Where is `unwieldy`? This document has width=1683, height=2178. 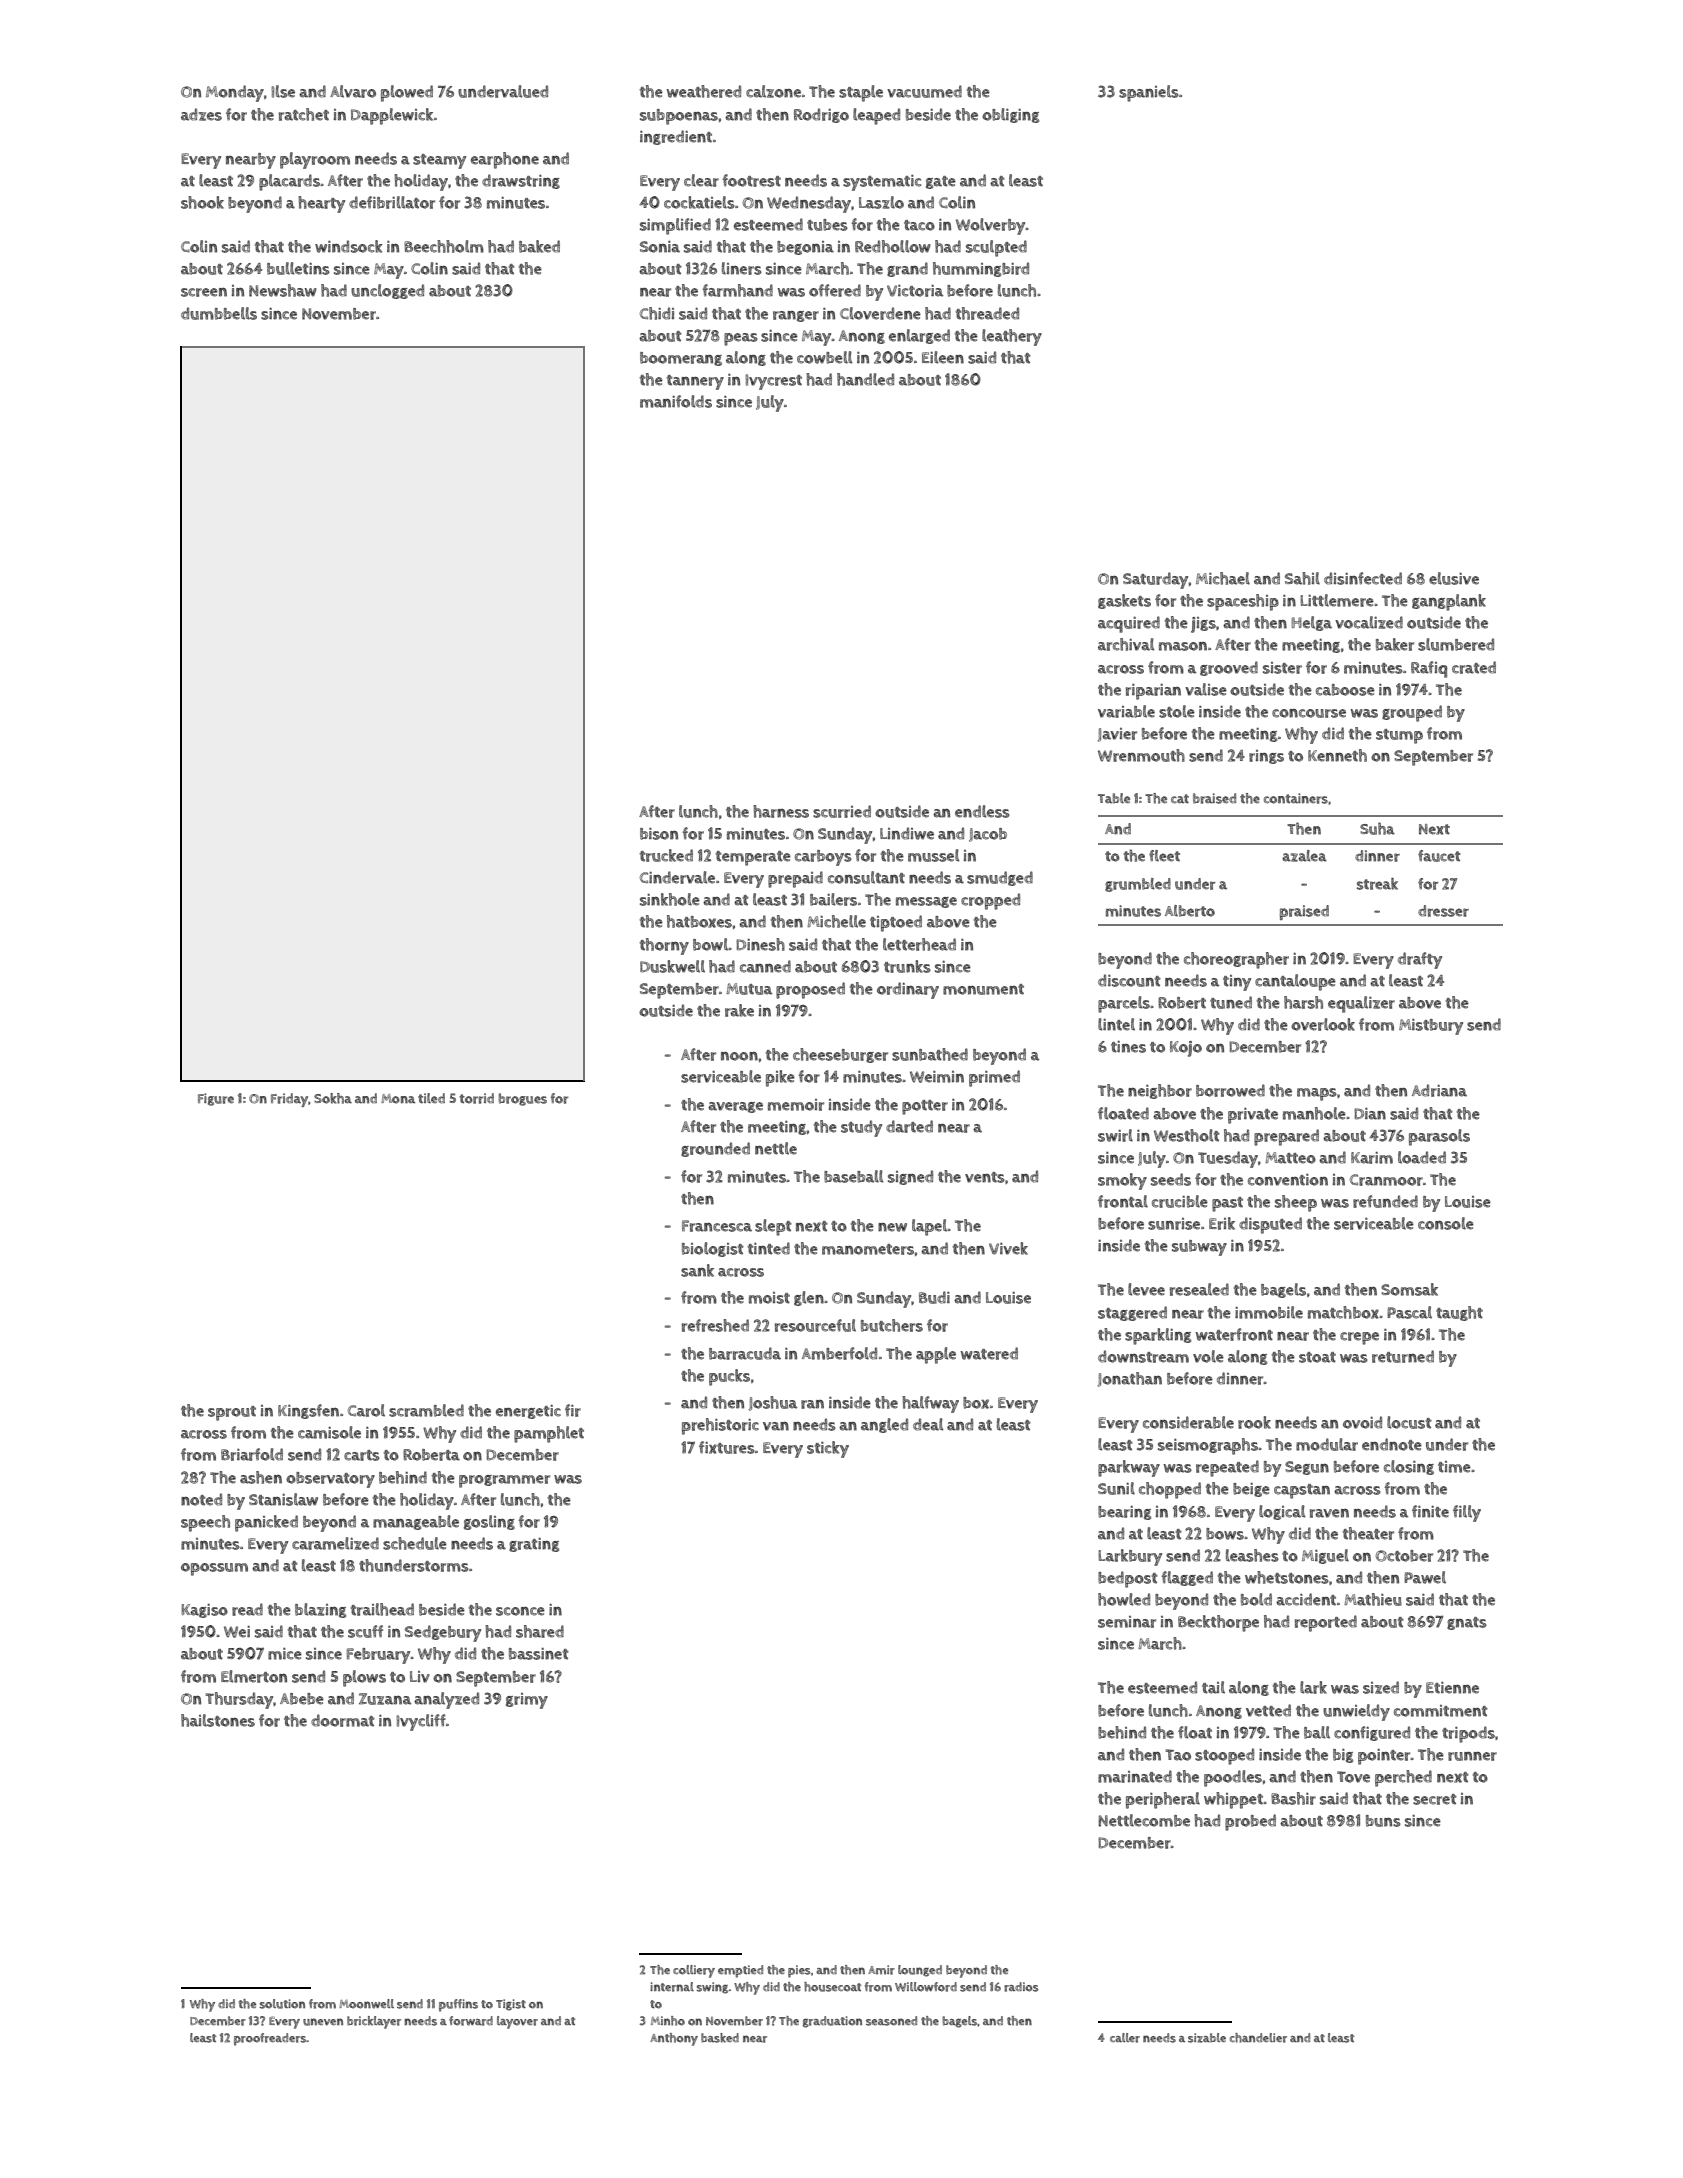 unwieldy is located at coordinates (1356, 1712).
